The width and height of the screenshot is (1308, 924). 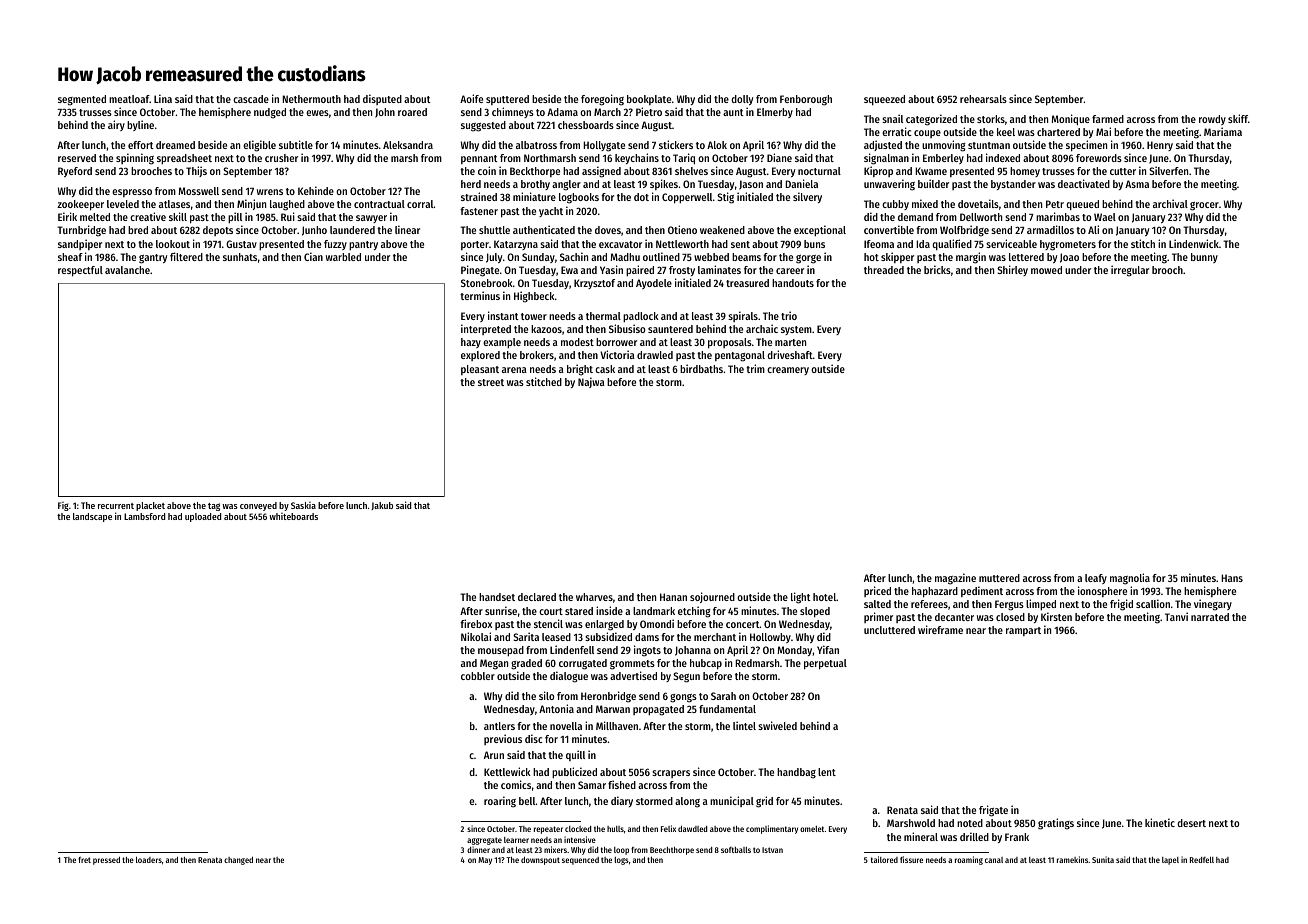 I want to click on Aleksandra, so click(x=408, y=145).
